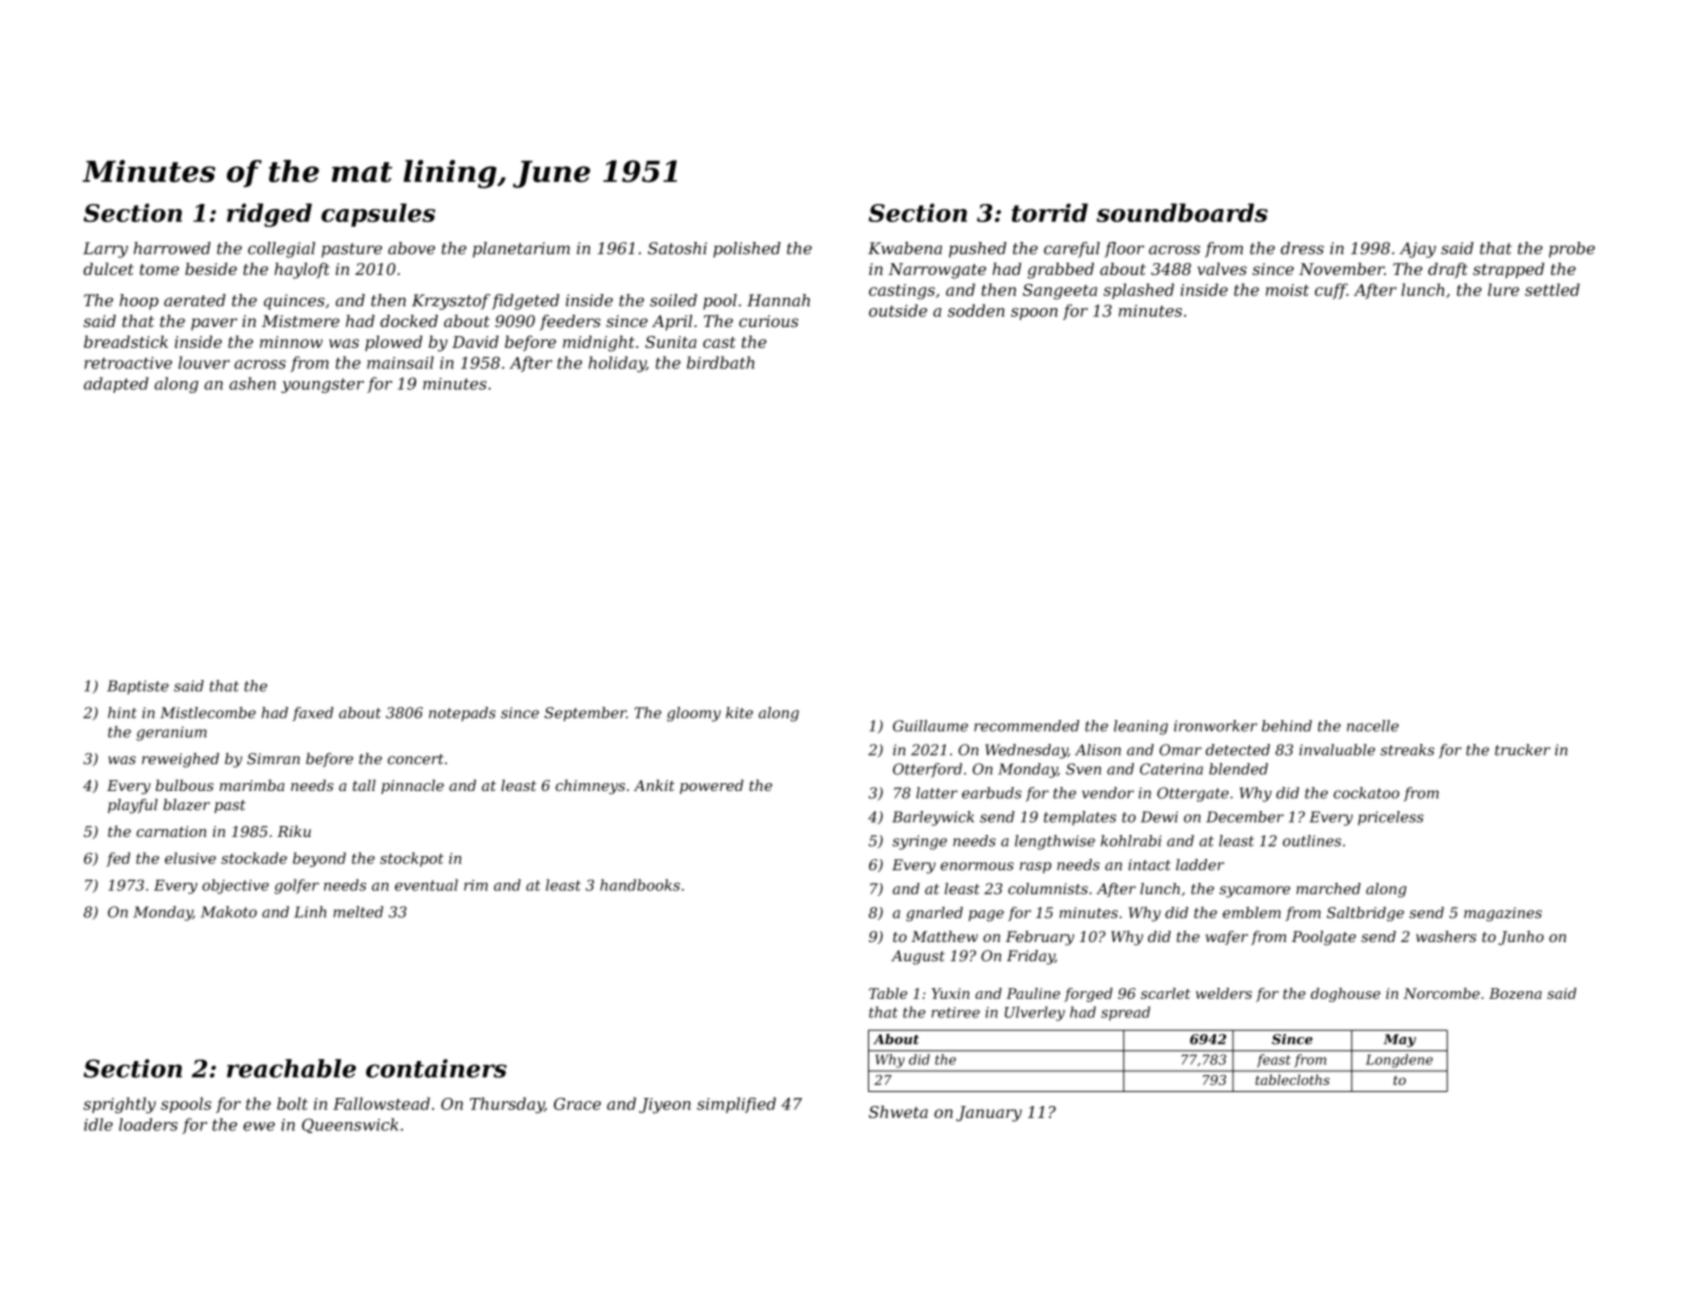  What do you see at coordinates (976, 310) in the page?
I see `sodden` at bounding box center [976, 310].
